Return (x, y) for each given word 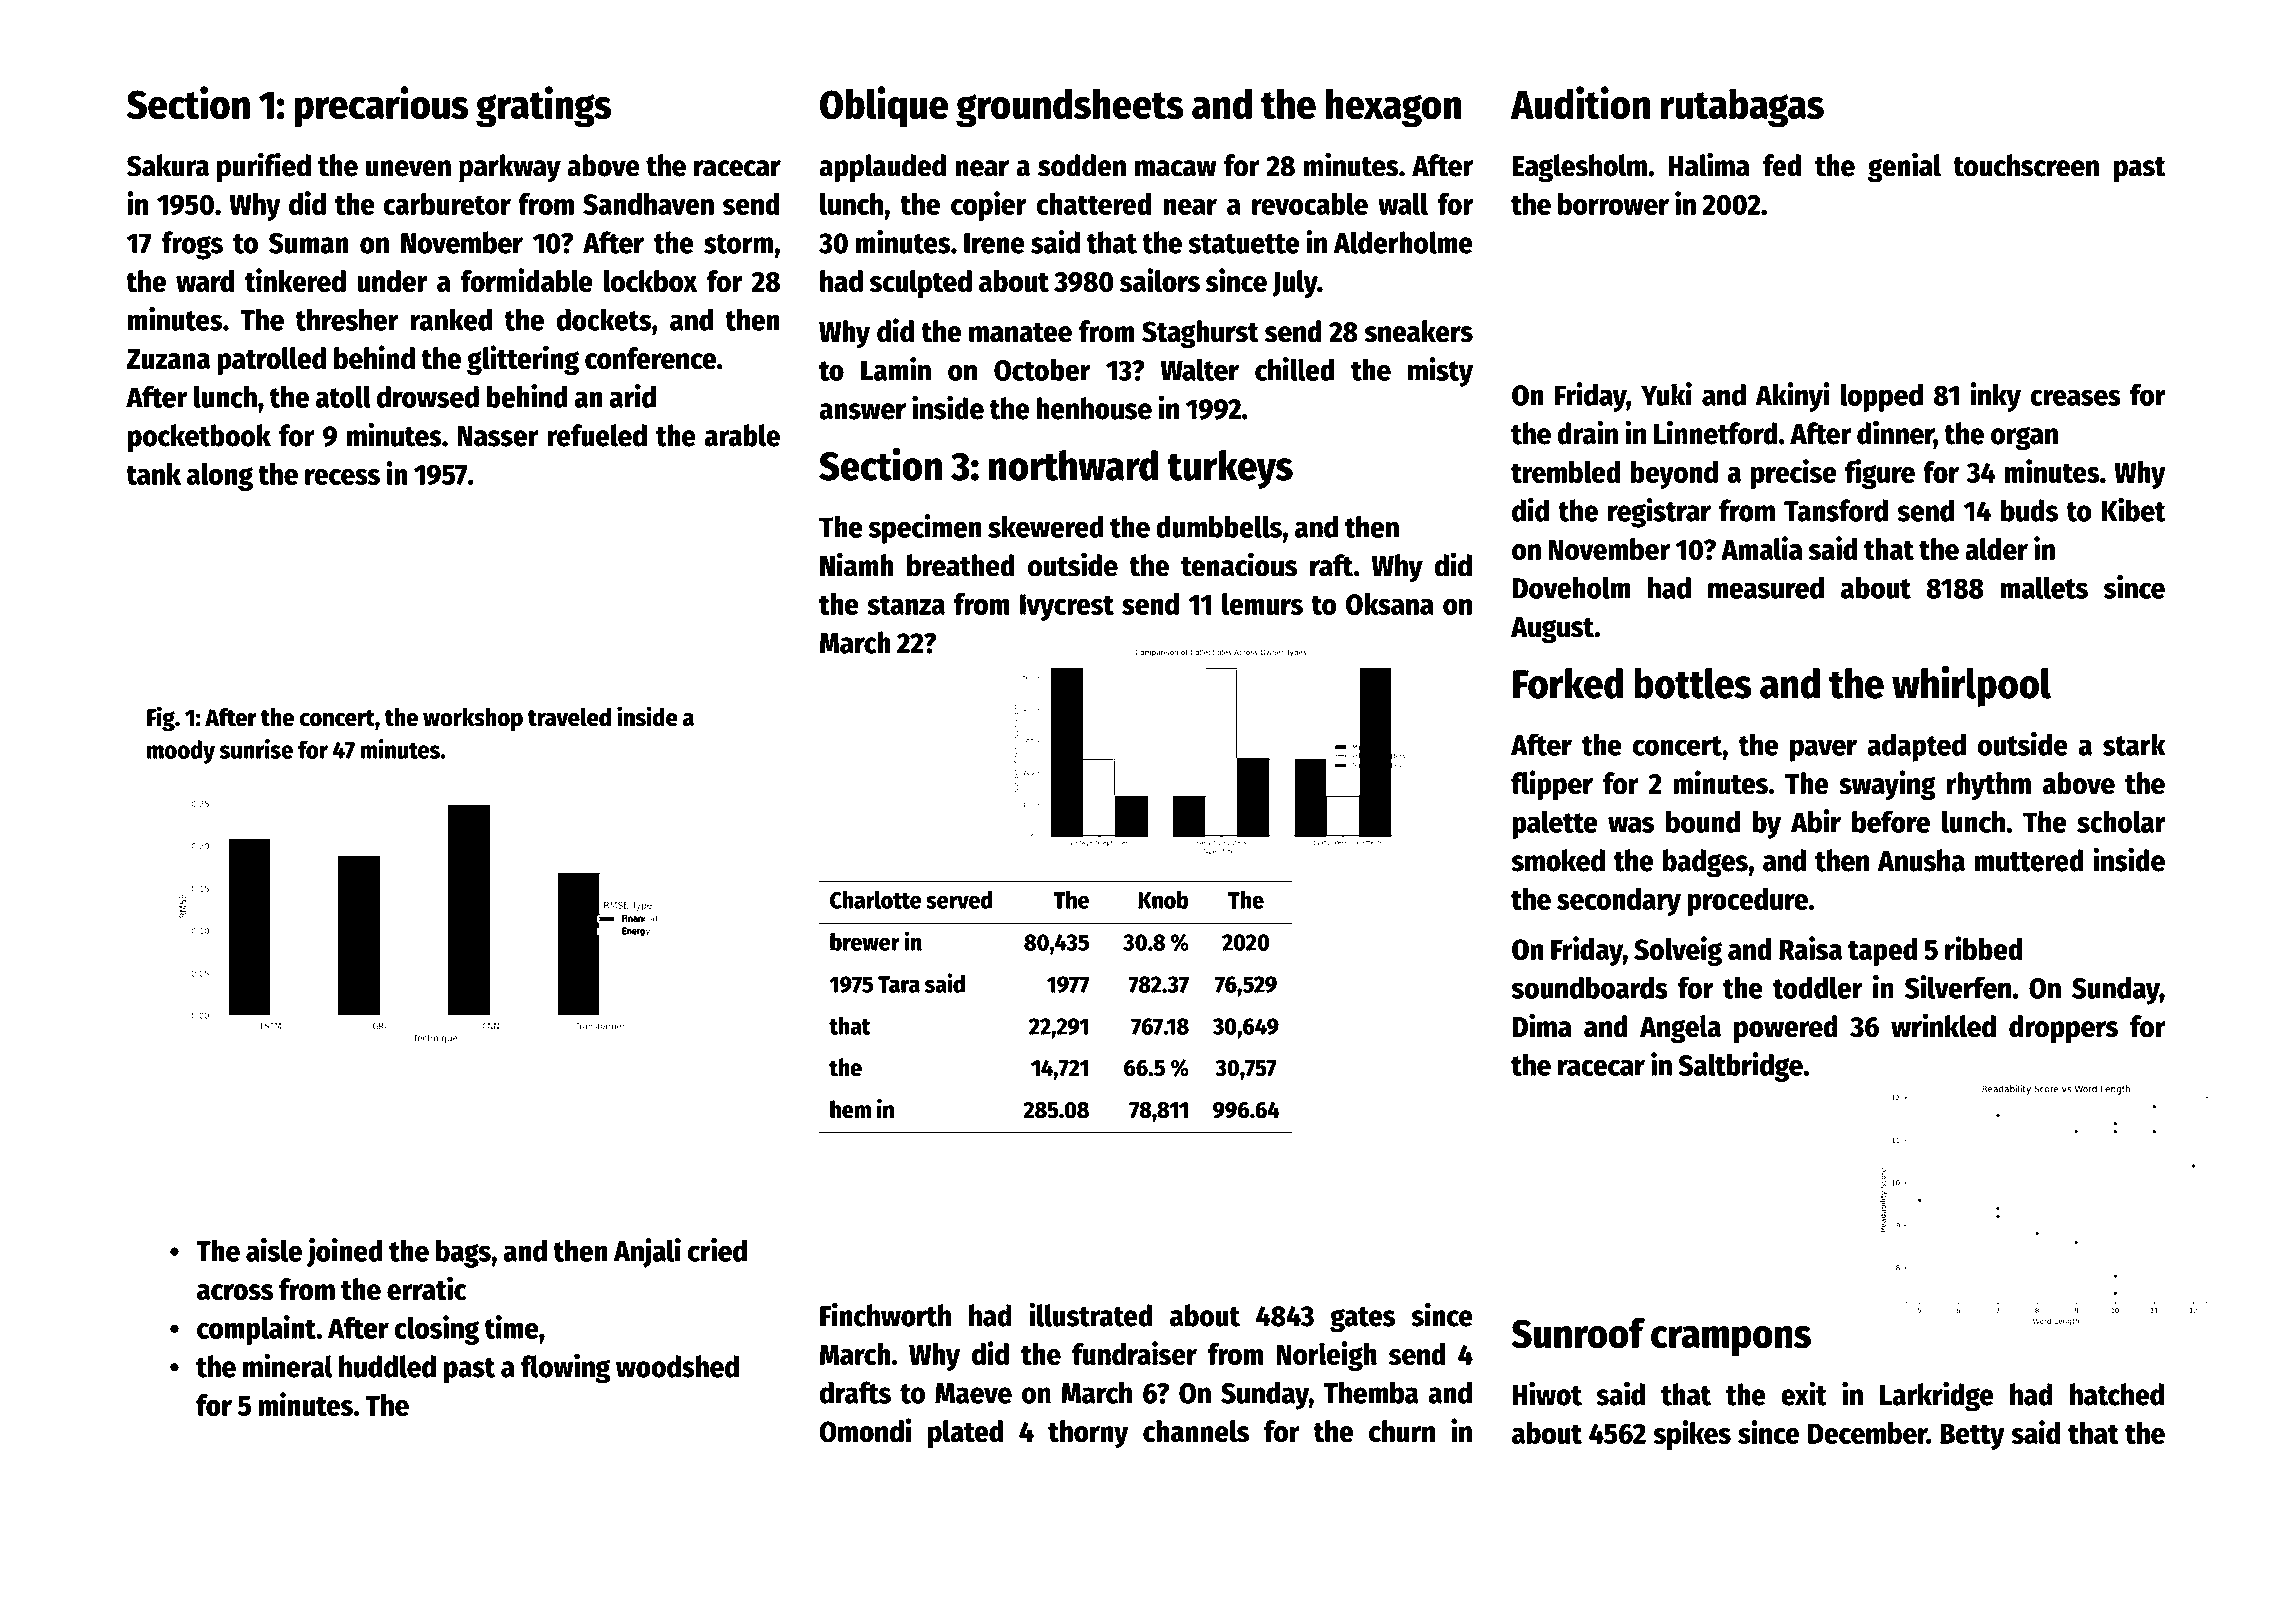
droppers (2063, 1029)
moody (181, 752)
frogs (192, 245)
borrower (1613, 204)
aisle (274, 1250)
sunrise (256, 749)
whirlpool (1971, 686)
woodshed (677, 1366)
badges (1705, 863)
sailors (1160, 280)
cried (717, 1250)
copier (988, 206)
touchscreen (2026, 165)
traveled (569, 717)
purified (264, 167)
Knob (1163, 900)
